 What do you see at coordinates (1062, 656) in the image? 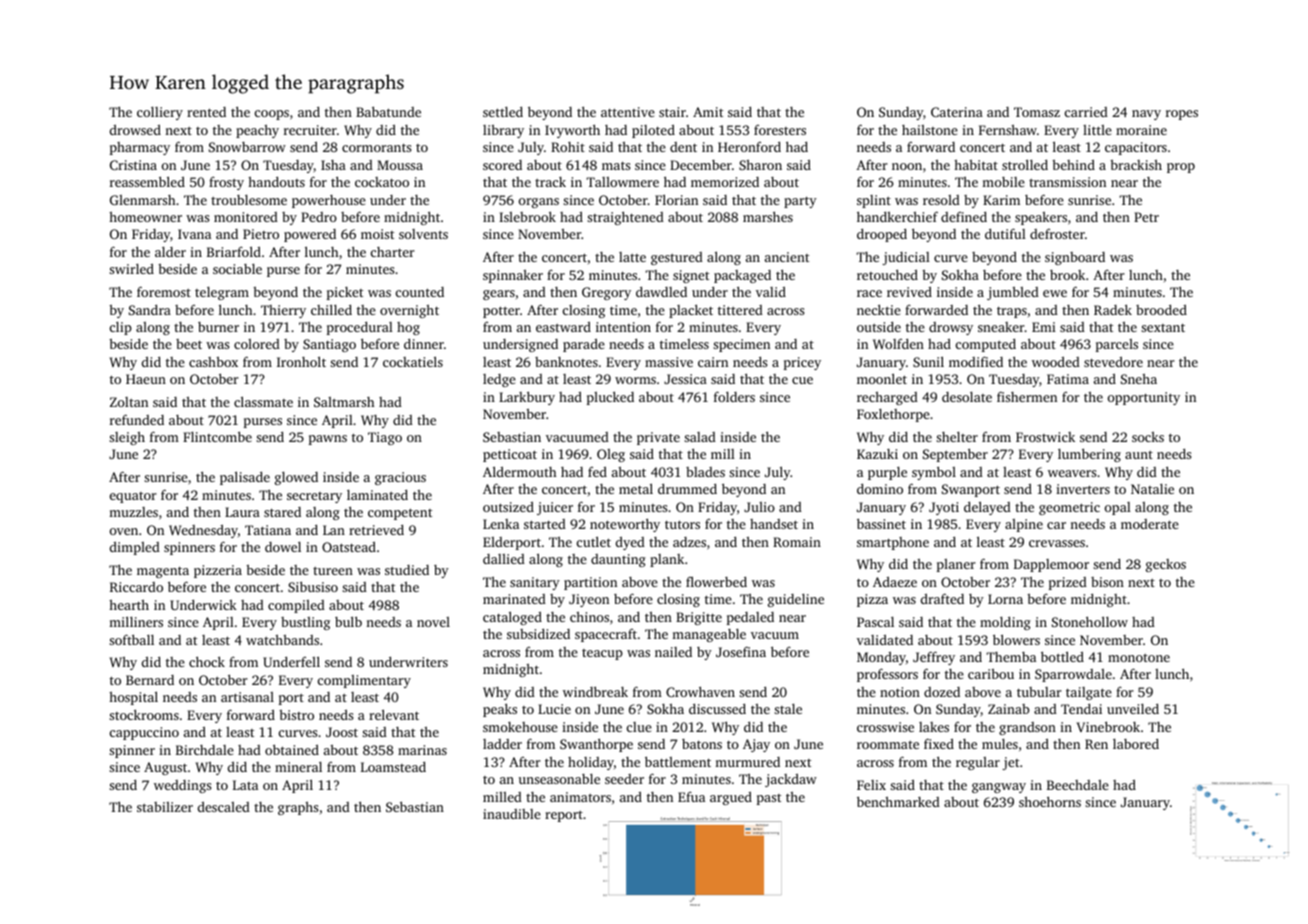
I see `bottled` at bounding box center [1062, 656].
